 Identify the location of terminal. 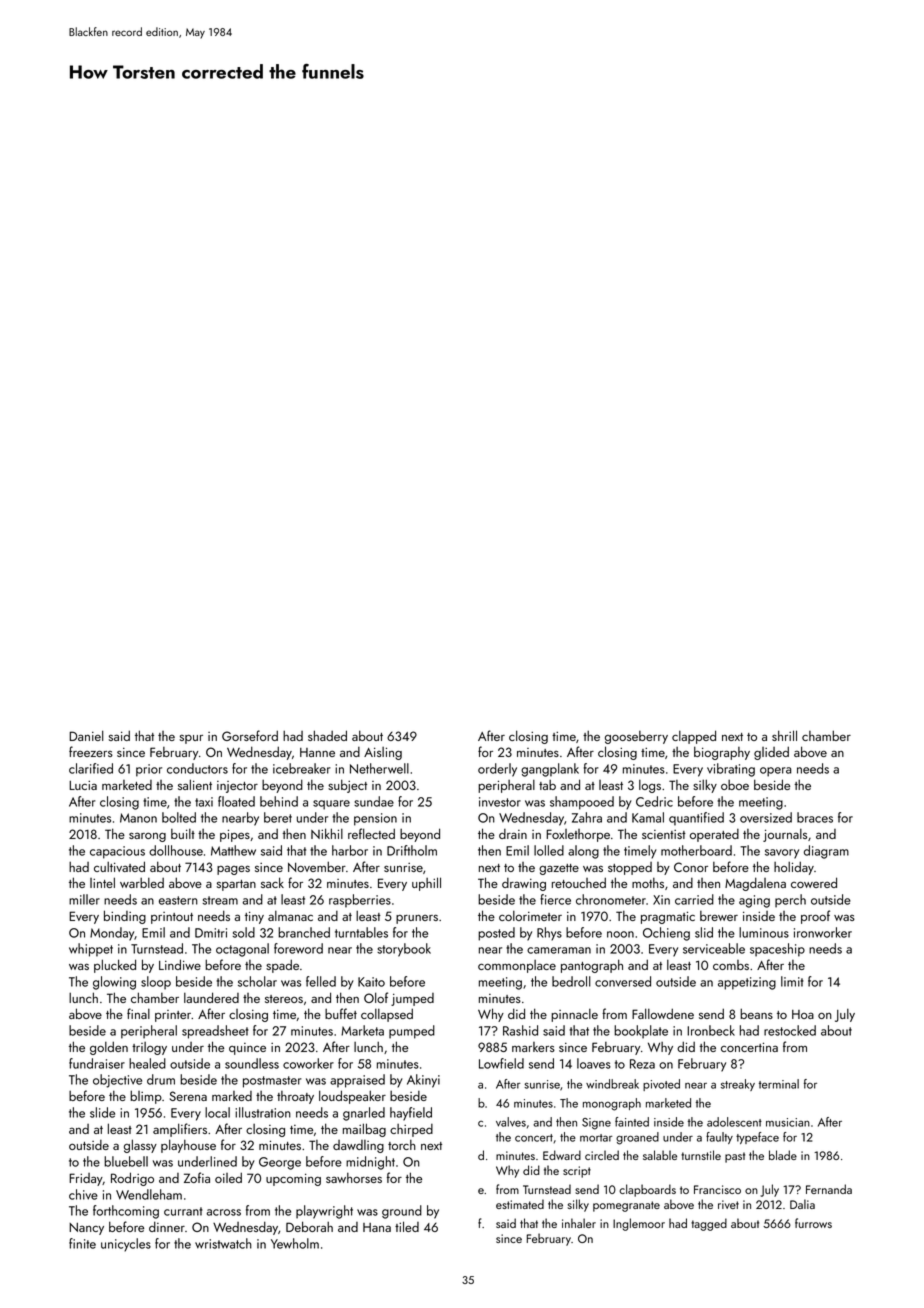
(779, 1084).
